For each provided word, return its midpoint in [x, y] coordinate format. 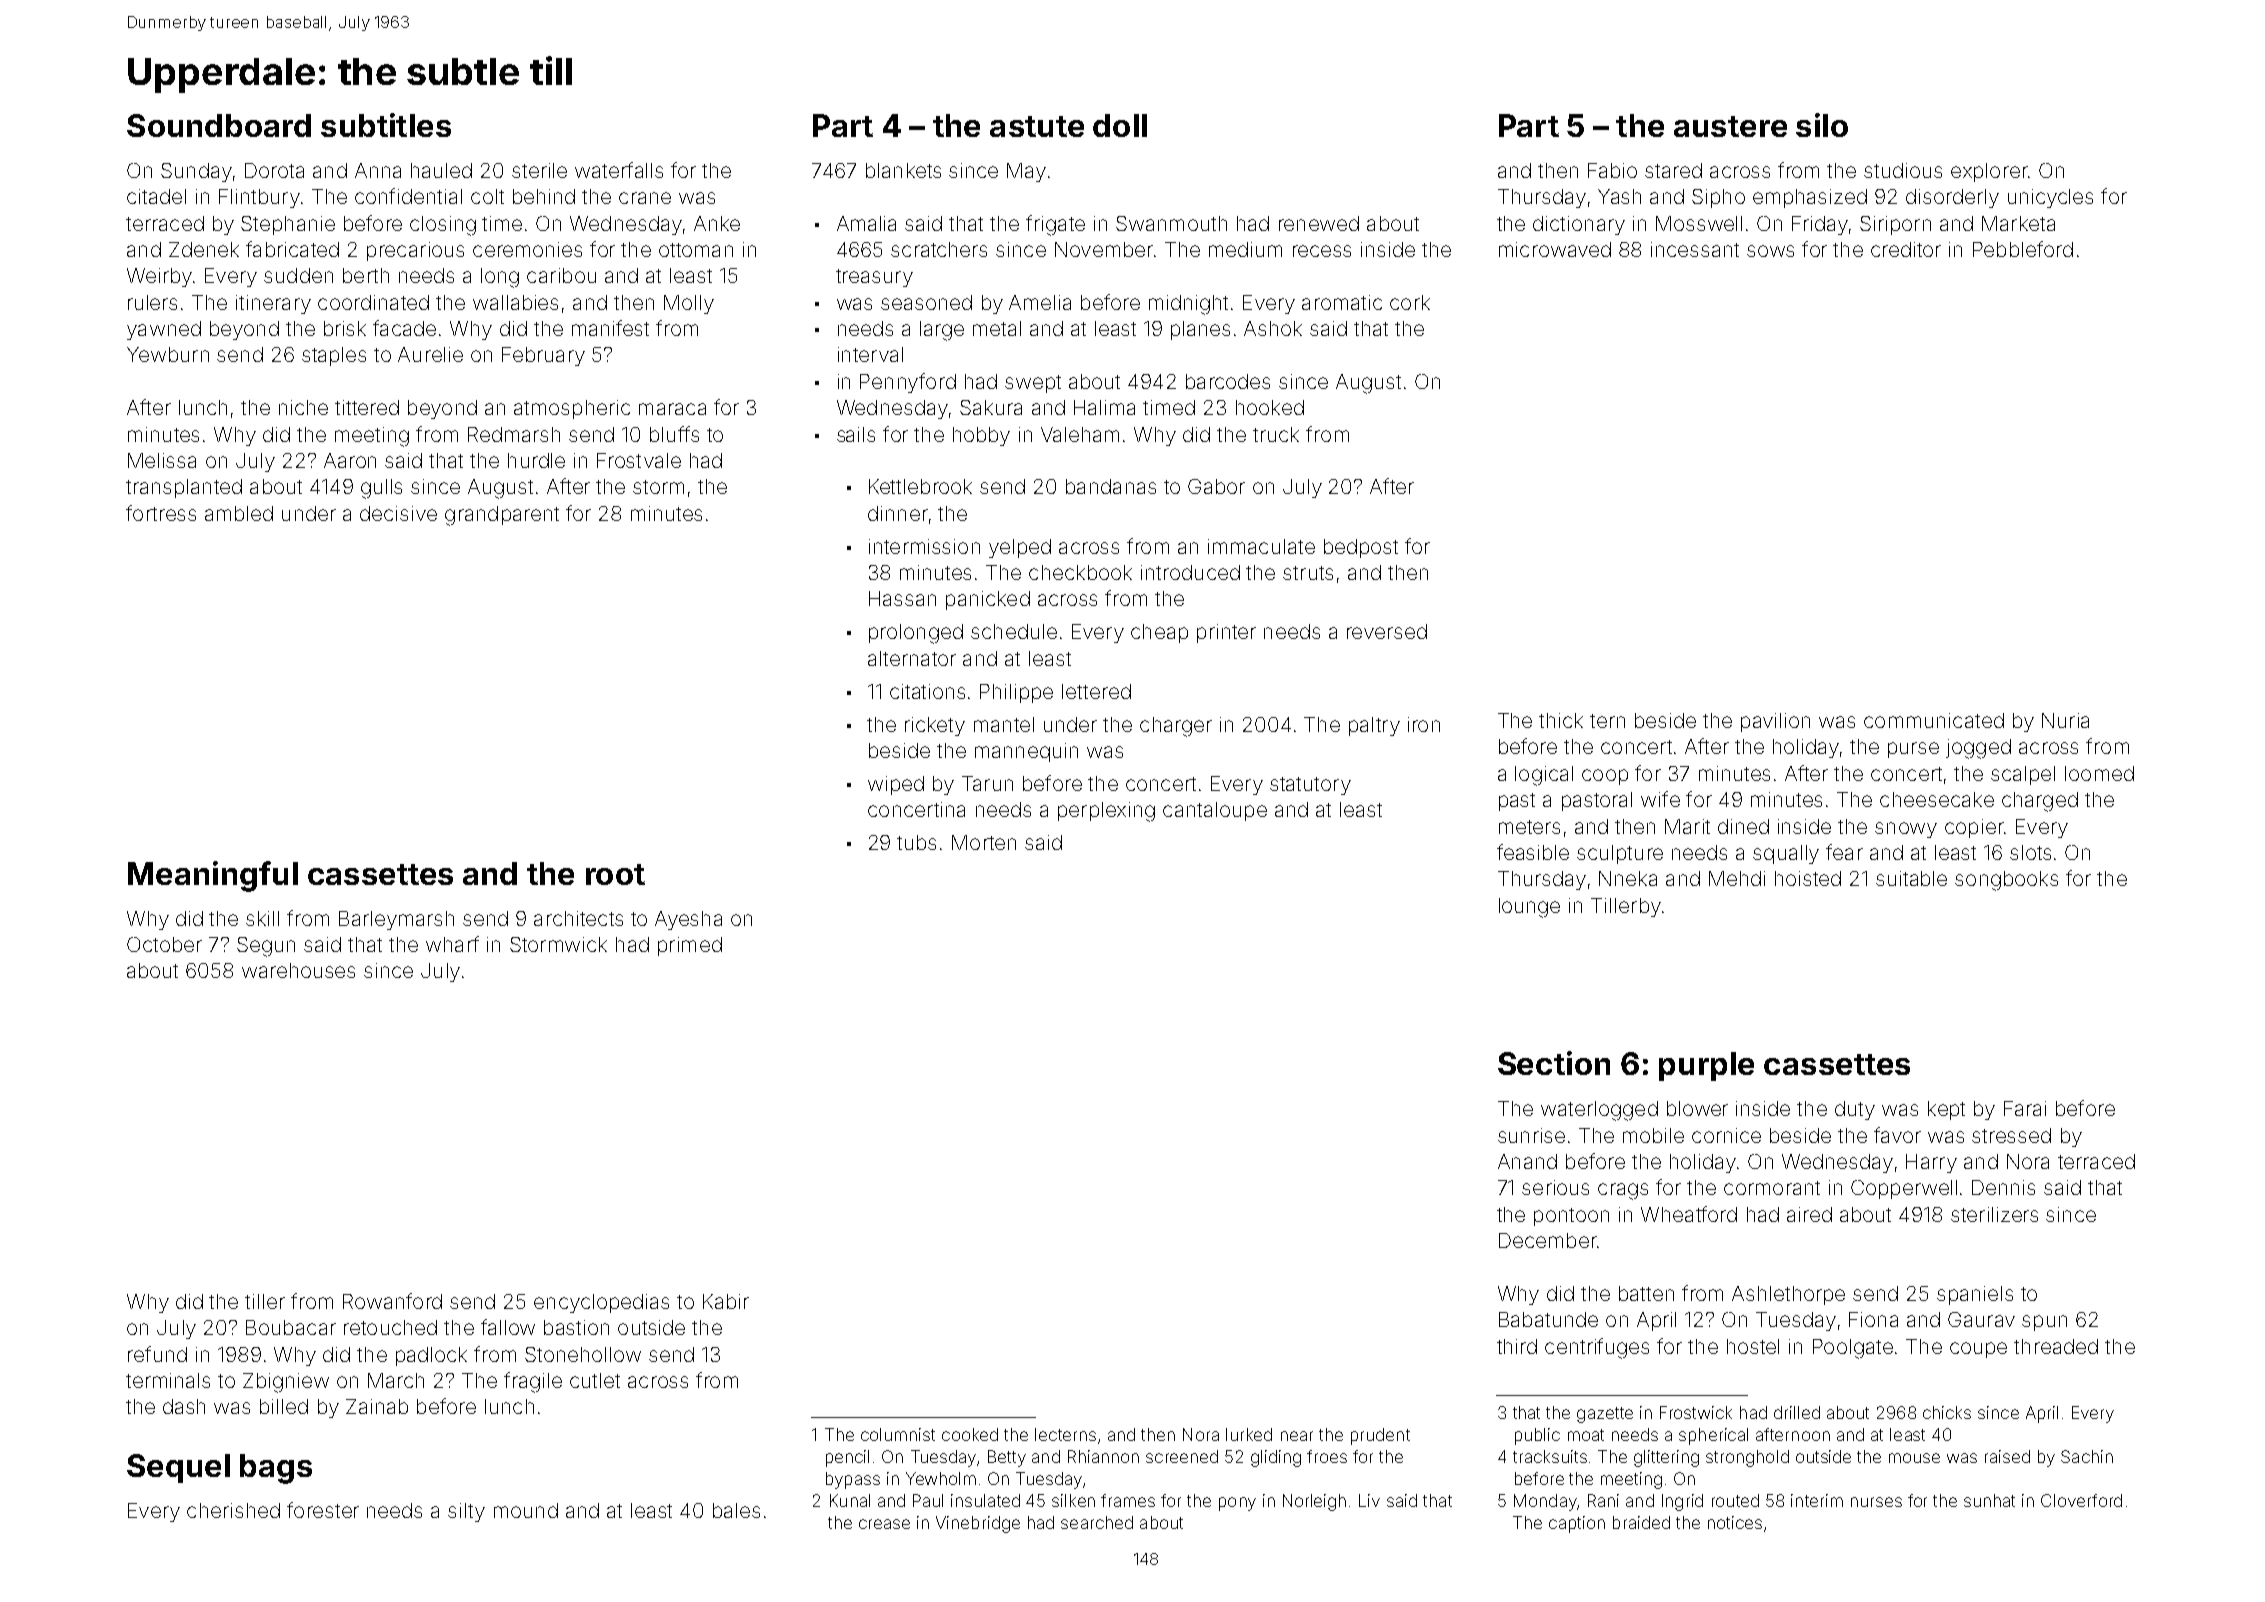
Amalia [866, 223]
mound [526, 1510]
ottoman [696, 250]
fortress [161, 513]
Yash [1619, 196]
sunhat [1989, 1500]
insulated [985, 1500]
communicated [1934, 720]
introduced [1190, 572]
